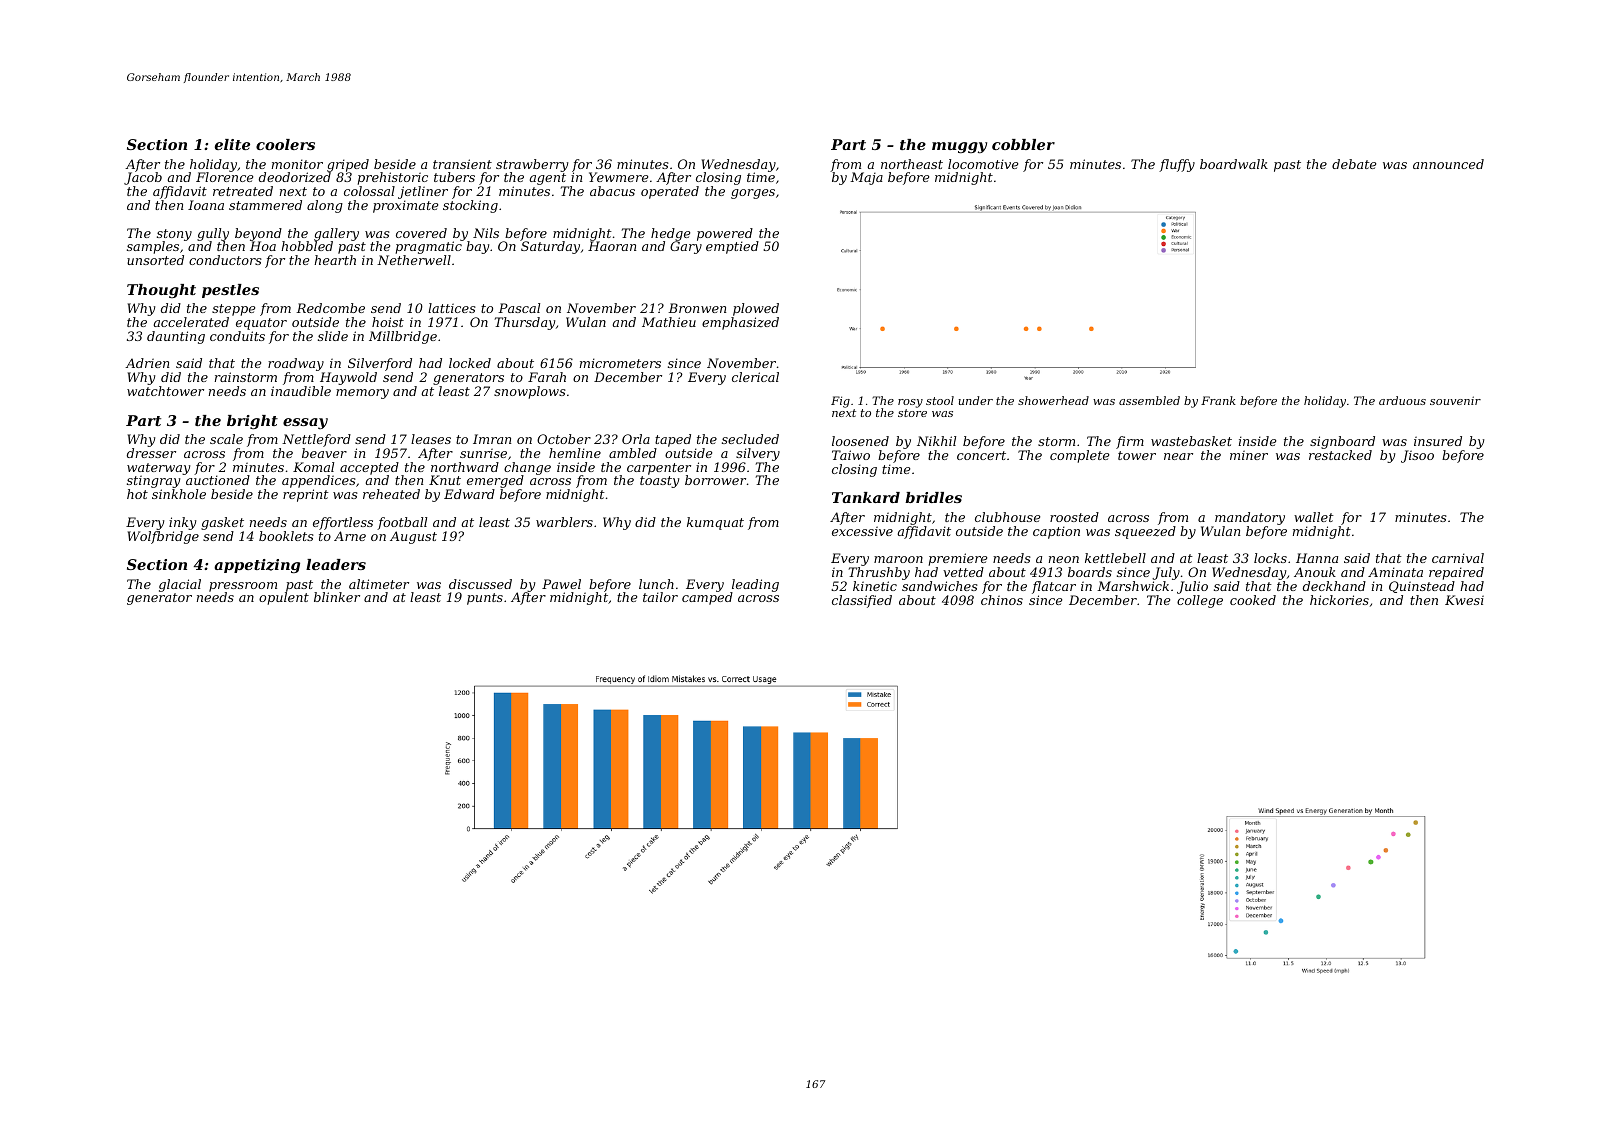 Image resolution: width=1611 pixels, height=1139 pixels. Describe the element at coordinates (445, 480) in the screenshot. I see `Knut` at that location.
